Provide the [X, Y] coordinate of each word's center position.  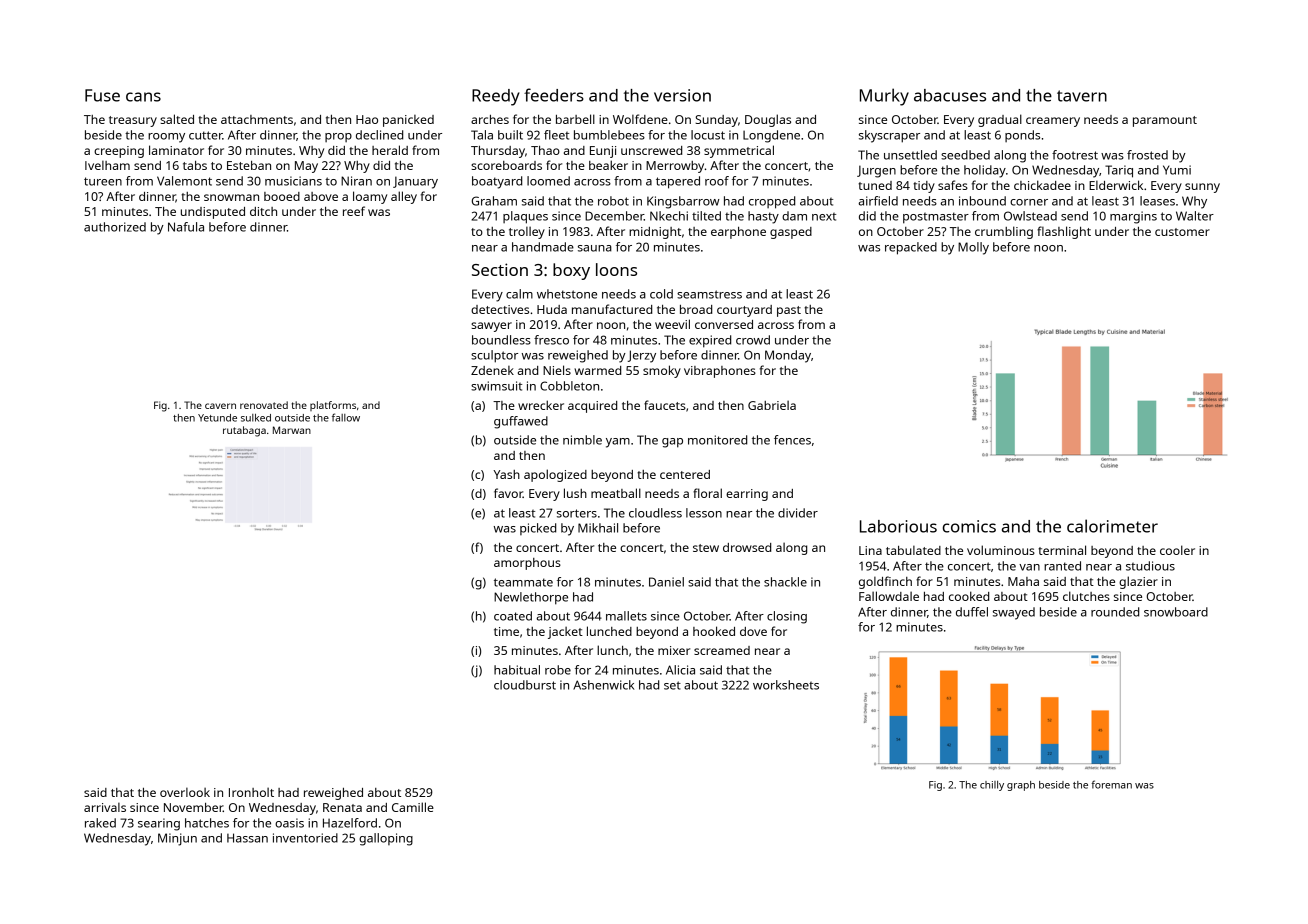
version [682, 95]
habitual [517, 670]
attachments [257, 119]
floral [707, 493]
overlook [185, 792]
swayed [1014, 613]
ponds [1022, 136]
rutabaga [244, 431]
